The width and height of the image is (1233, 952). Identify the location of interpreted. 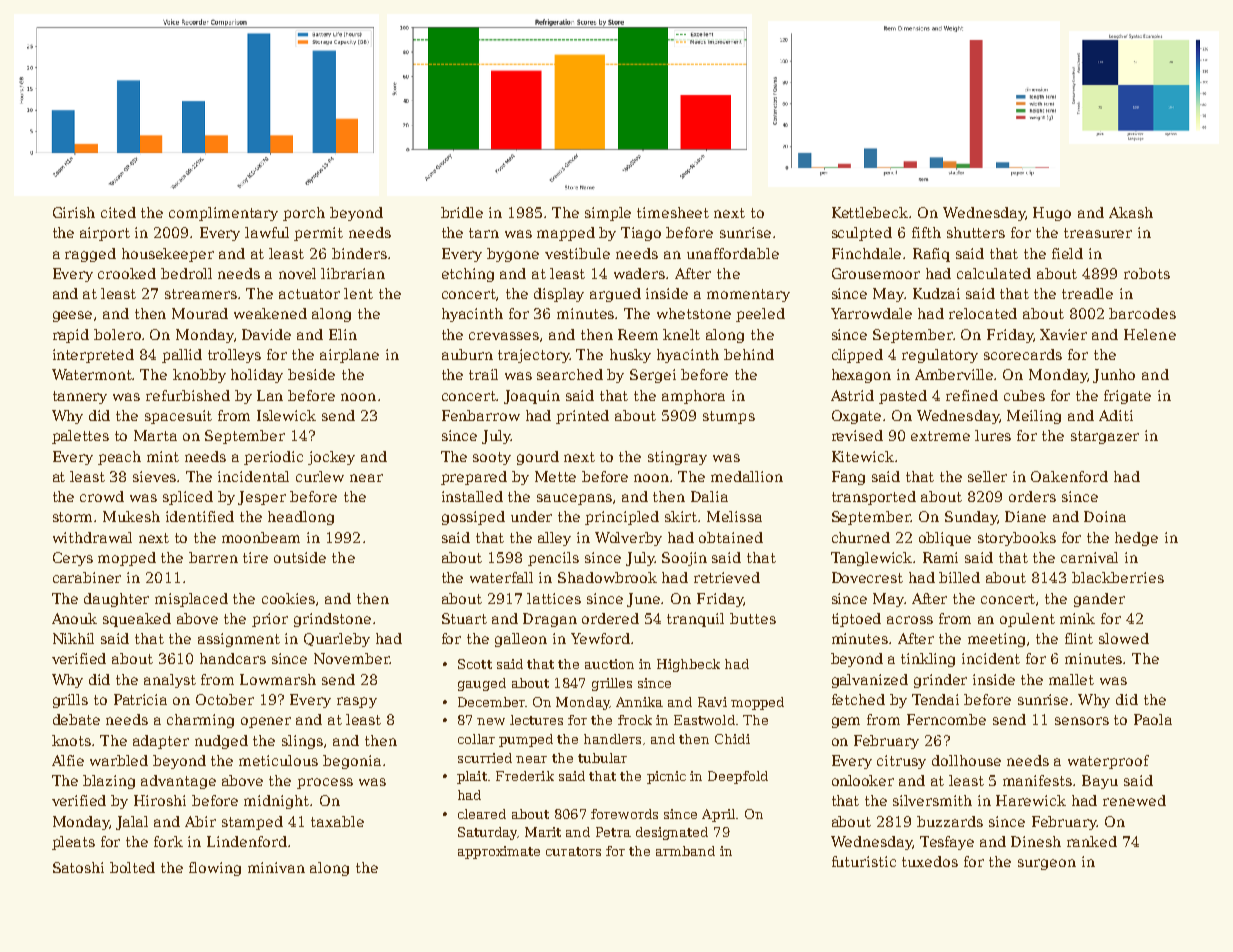
(93, 356).
